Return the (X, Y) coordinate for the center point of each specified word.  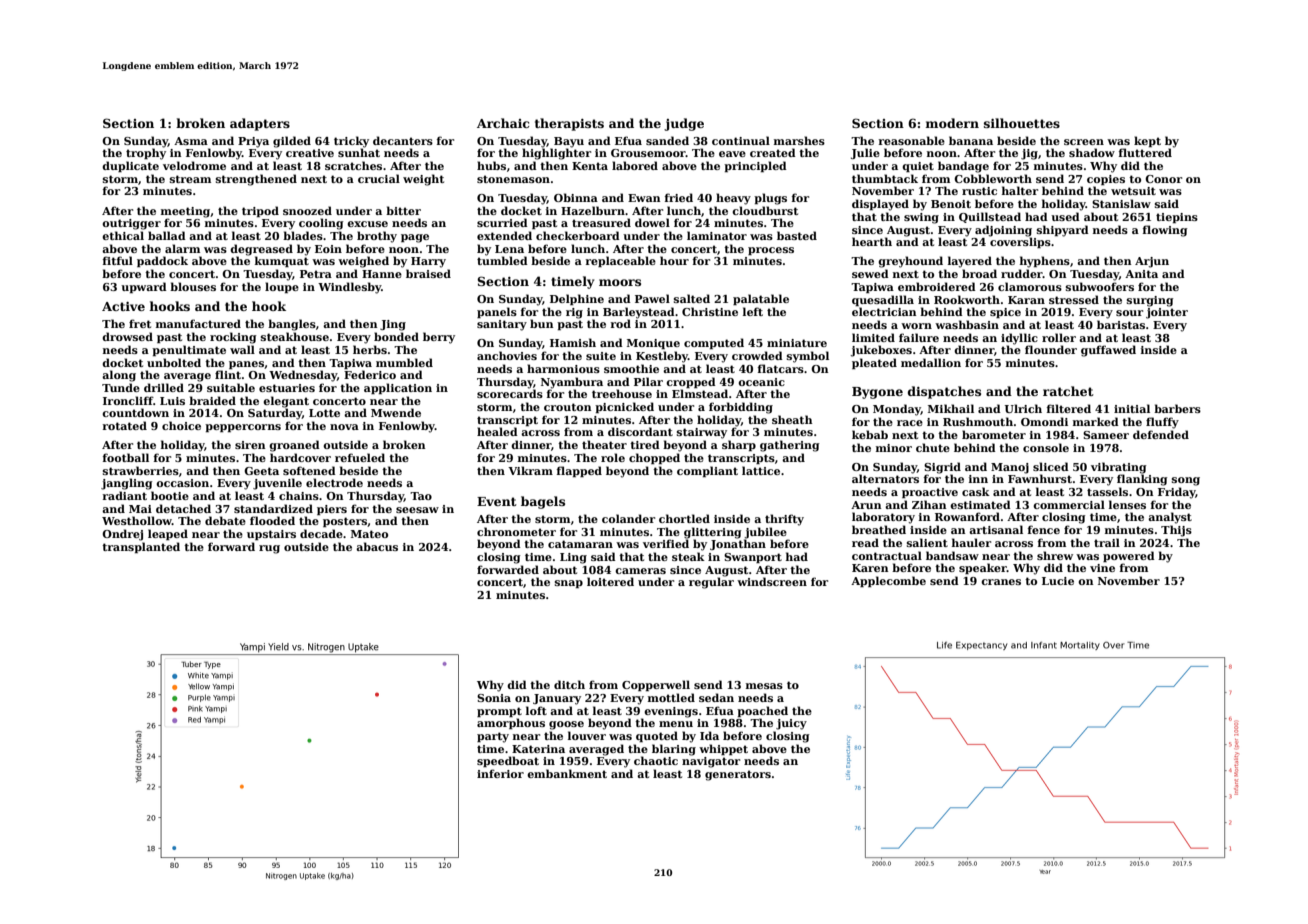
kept (1147, 141)
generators (738, 775)
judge (684, 124)
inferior (500, 773)
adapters (260, 124)
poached (762, 711)
